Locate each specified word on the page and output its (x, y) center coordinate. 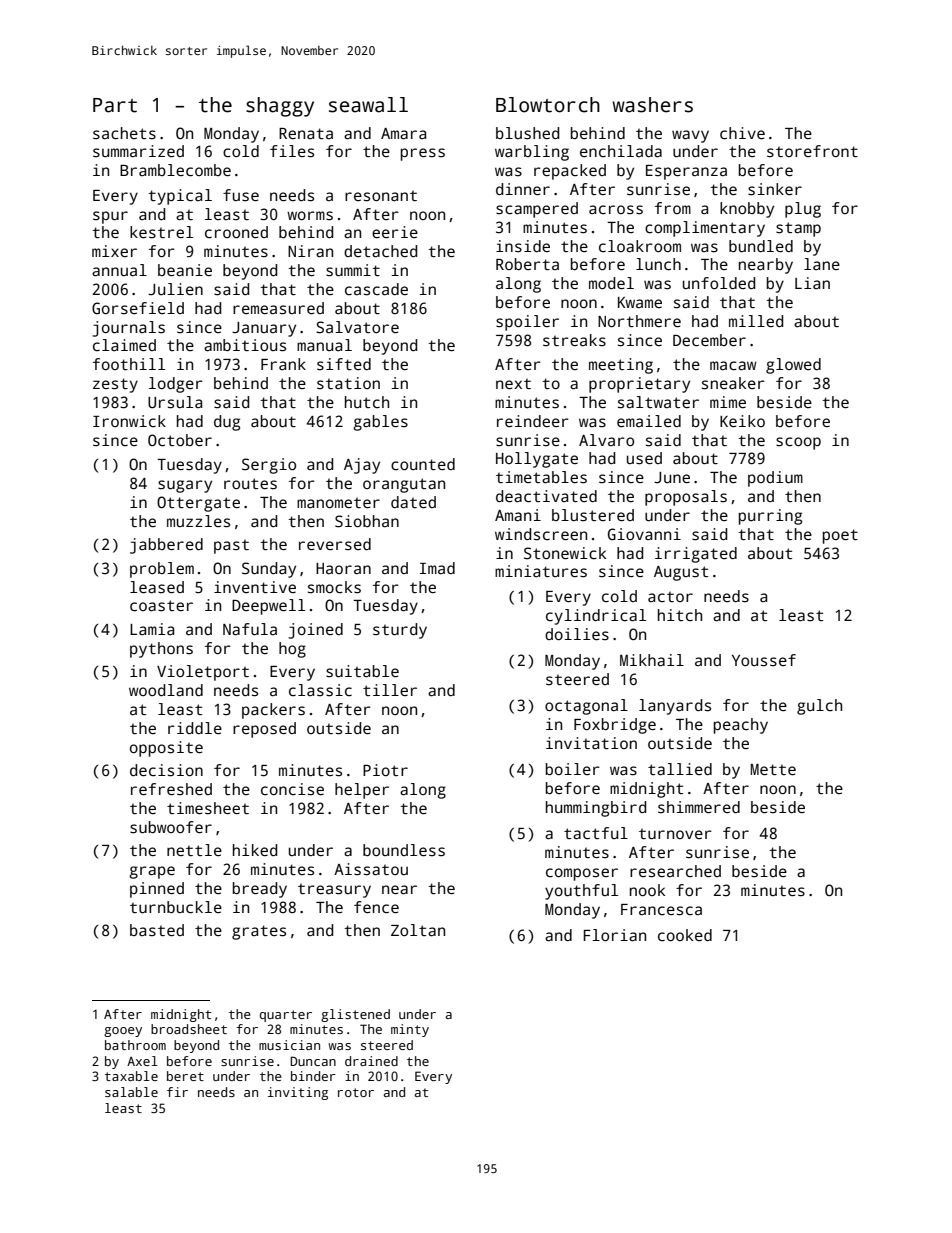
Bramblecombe (175, 170)
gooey (123, 1032)
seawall (368, 105)
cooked (685, 935)
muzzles (198, 521)
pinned (157, 890)
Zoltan (418, 930)
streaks (574, 340)
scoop (798, 443)
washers (652, 105)
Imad (437, 568)
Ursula (175, 402)
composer (582, 874)
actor (670, 597)
